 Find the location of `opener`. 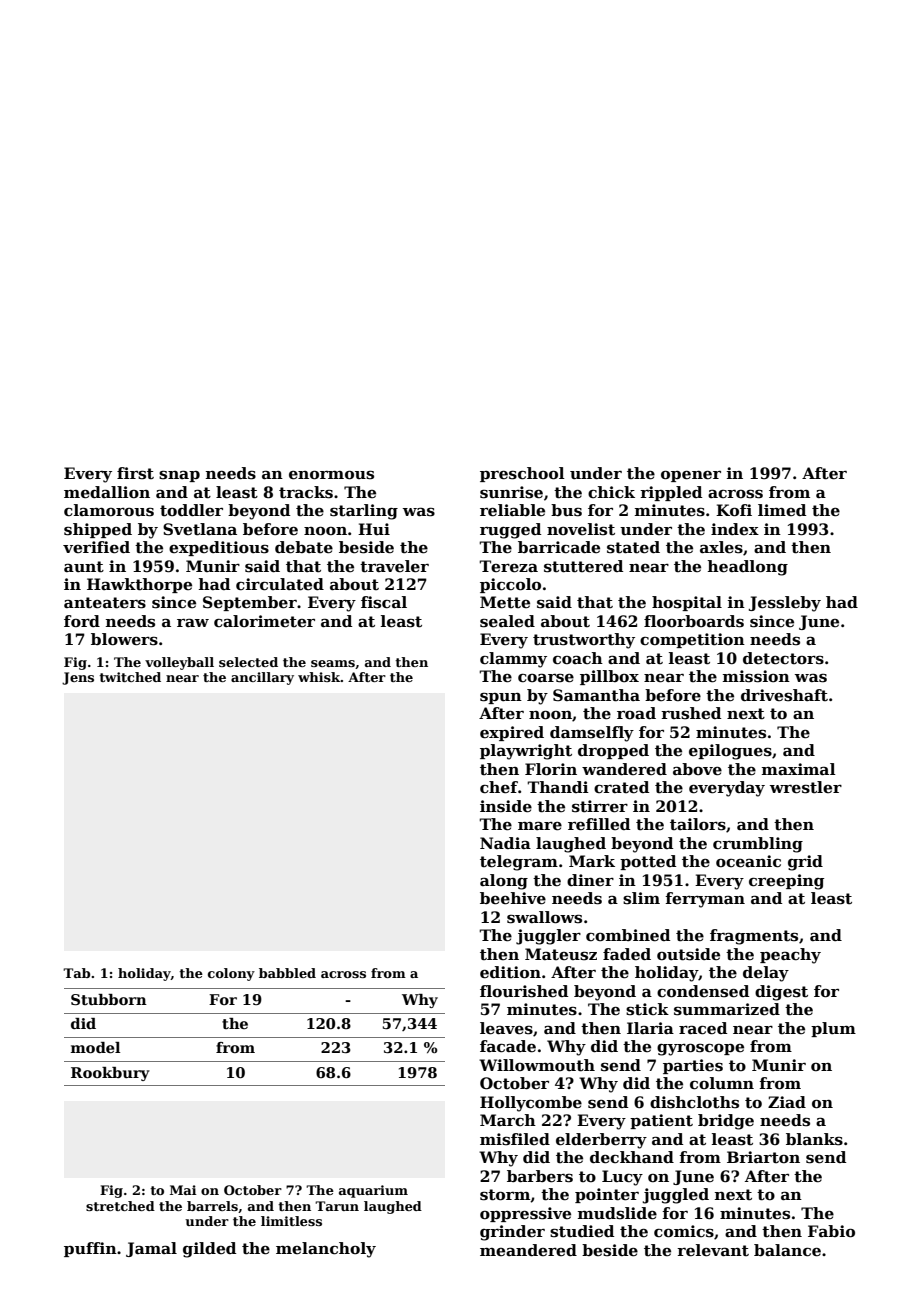

opener is located at coordinates (691, 476).
